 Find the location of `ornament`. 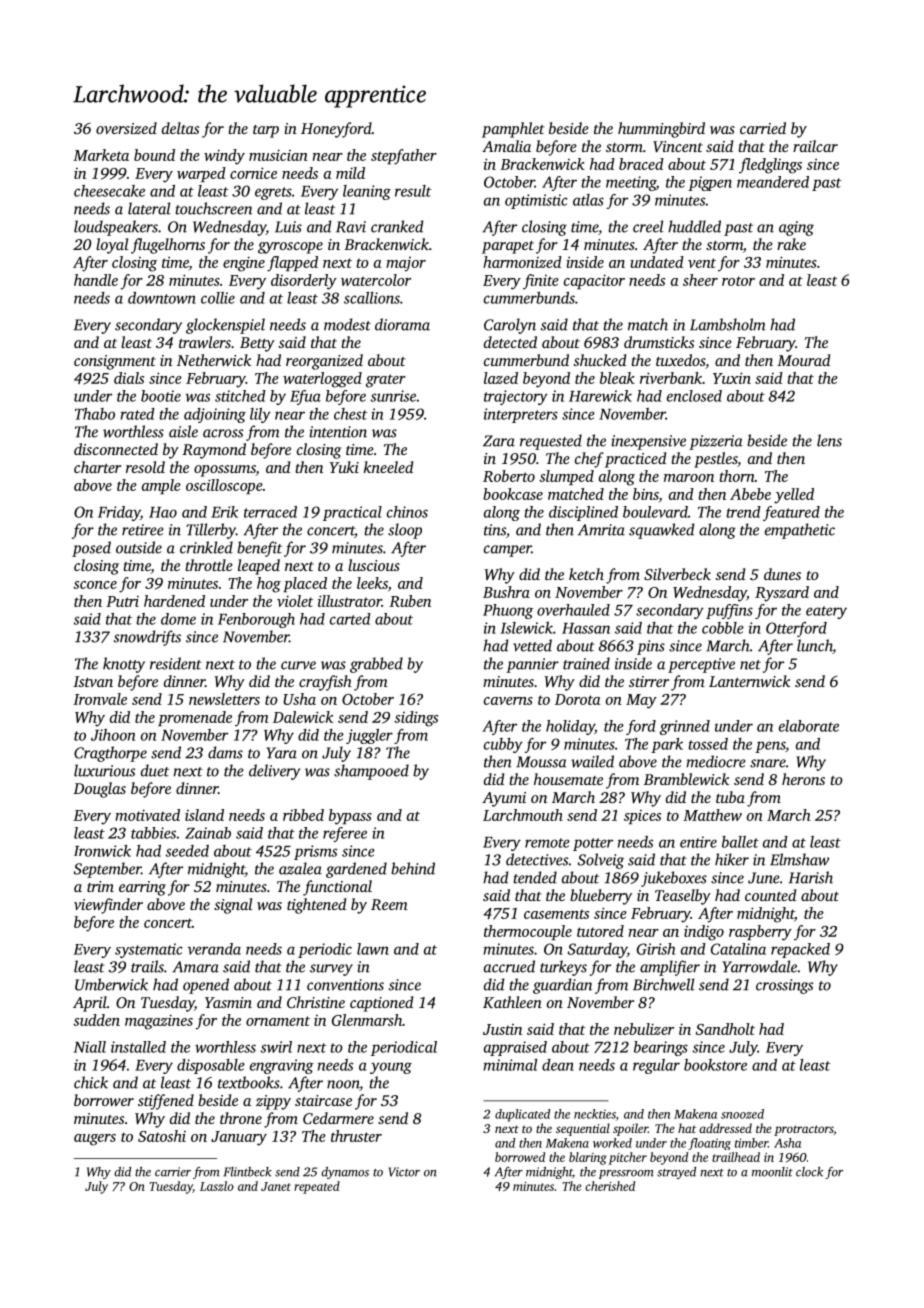

ornament is located at coordinates (278, 1021).
